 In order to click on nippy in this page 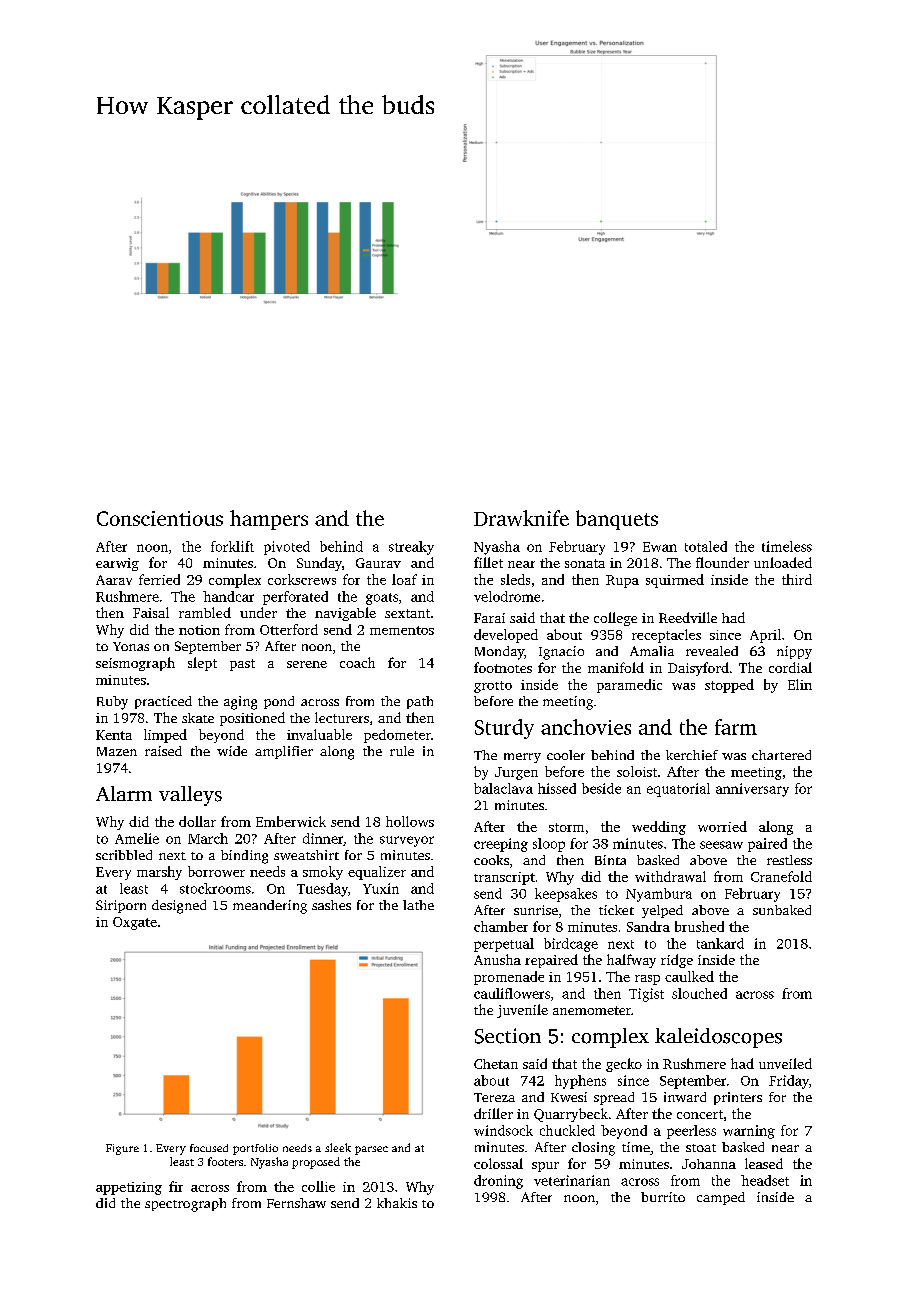, I will do `click(794, 652)`.
